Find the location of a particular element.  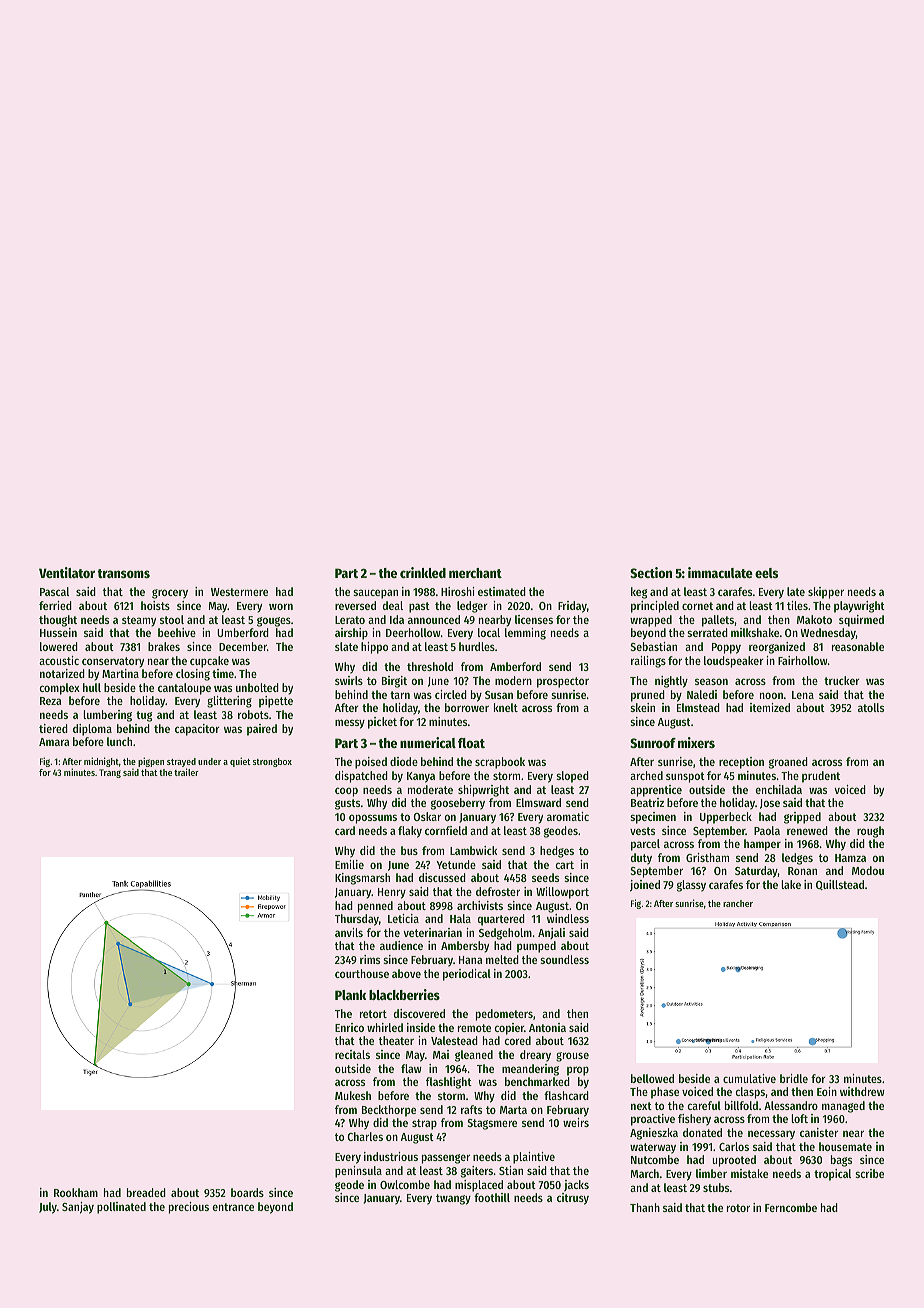

rancher is located at coordinates (738, 903).
